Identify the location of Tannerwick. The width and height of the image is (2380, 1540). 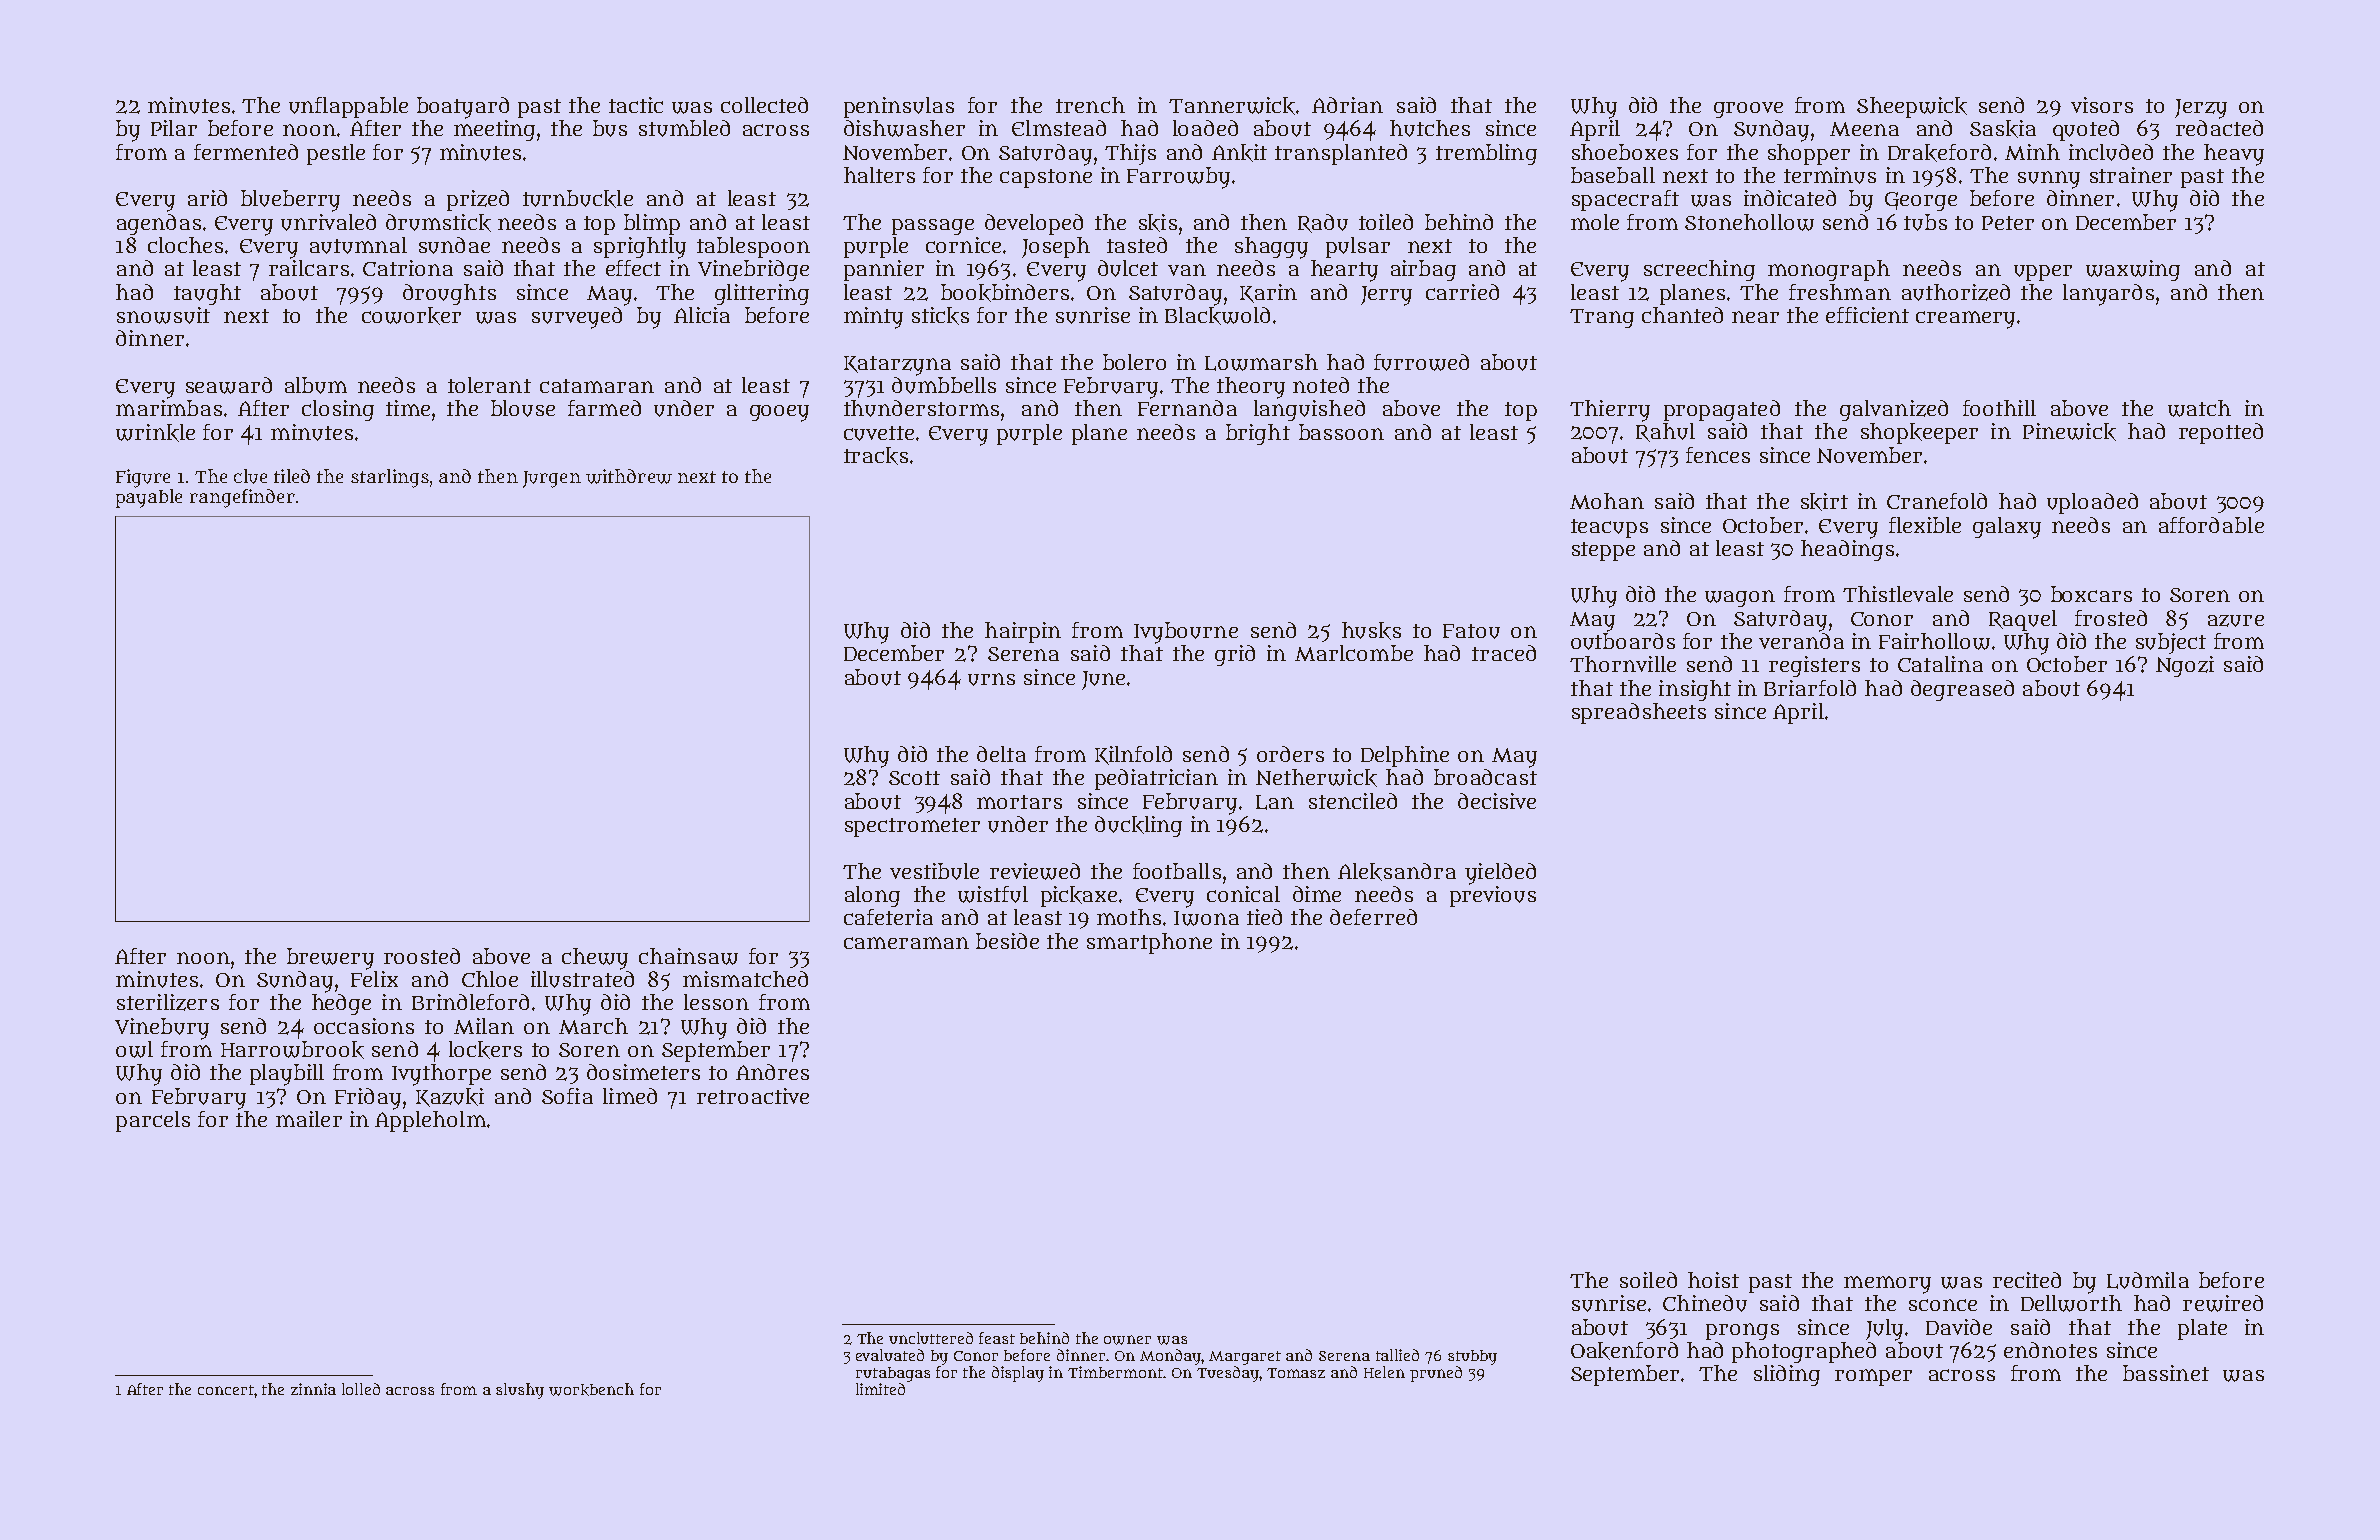
(1232, 106).
